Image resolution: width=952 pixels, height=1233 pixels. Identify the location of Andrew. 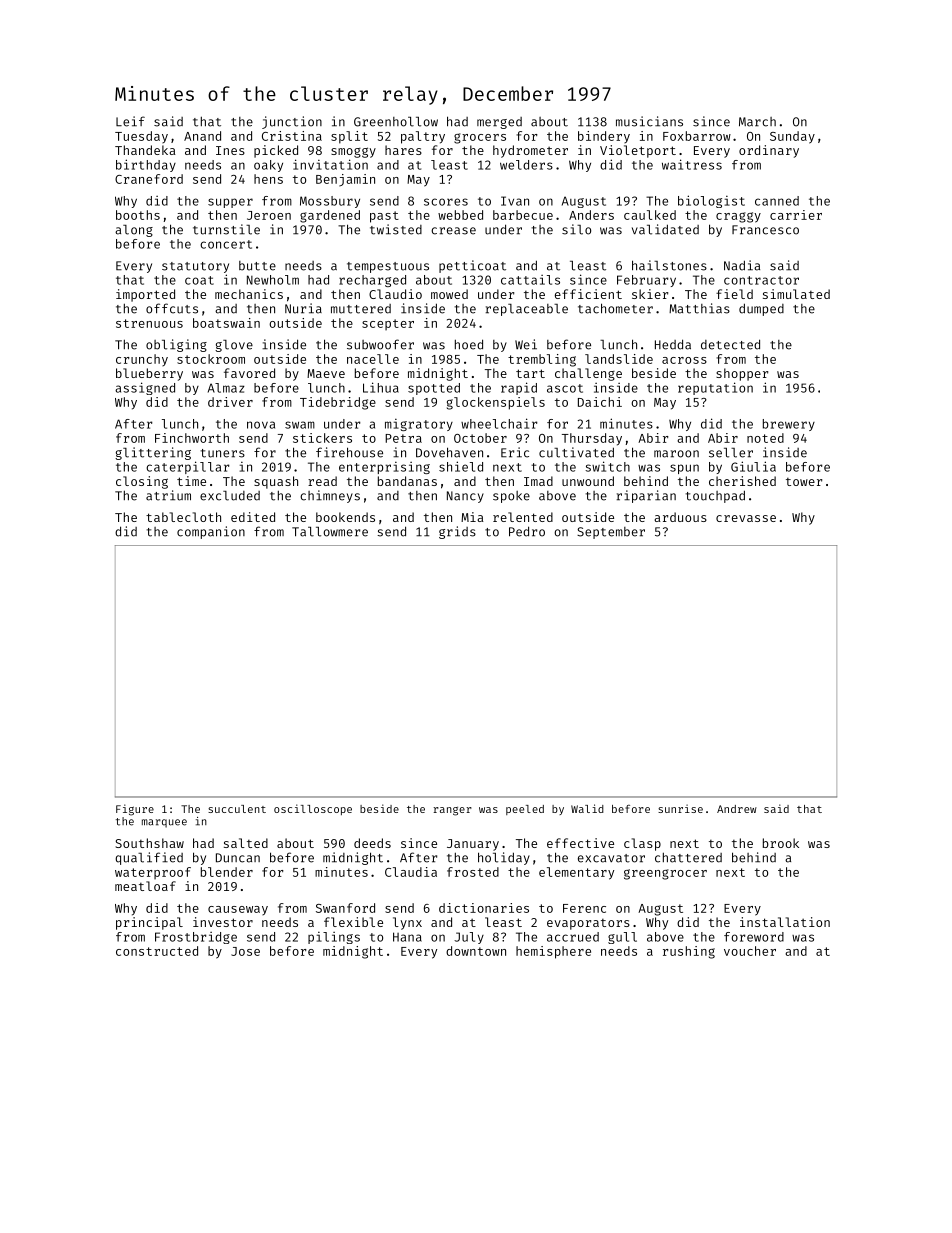
(737, 809).
